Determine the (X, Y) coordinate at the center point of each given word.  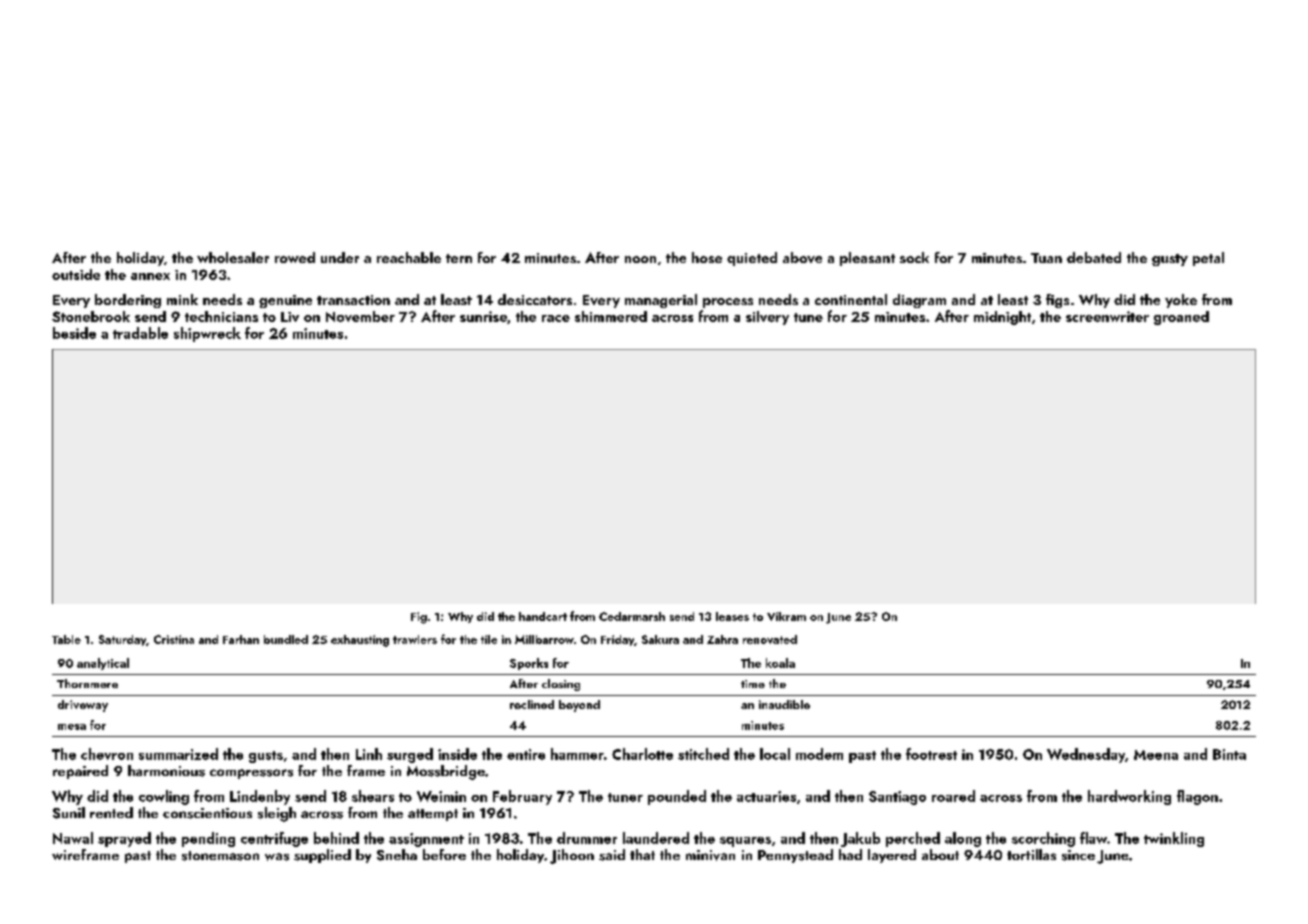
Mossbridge (446, 772)
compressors (251, 774)
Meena (1156, 755)
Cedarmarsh (632, 616)
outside (76, 274)
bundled (286, 639)
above (802, 257)
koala (780, 663)
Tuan (1046, 258)
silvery (767, 318)
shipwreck (207, 334)
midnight (1002, 318)
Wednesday (1086, 755)
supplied (322, 856)
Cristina (174, 639)
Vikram (786, 616)
